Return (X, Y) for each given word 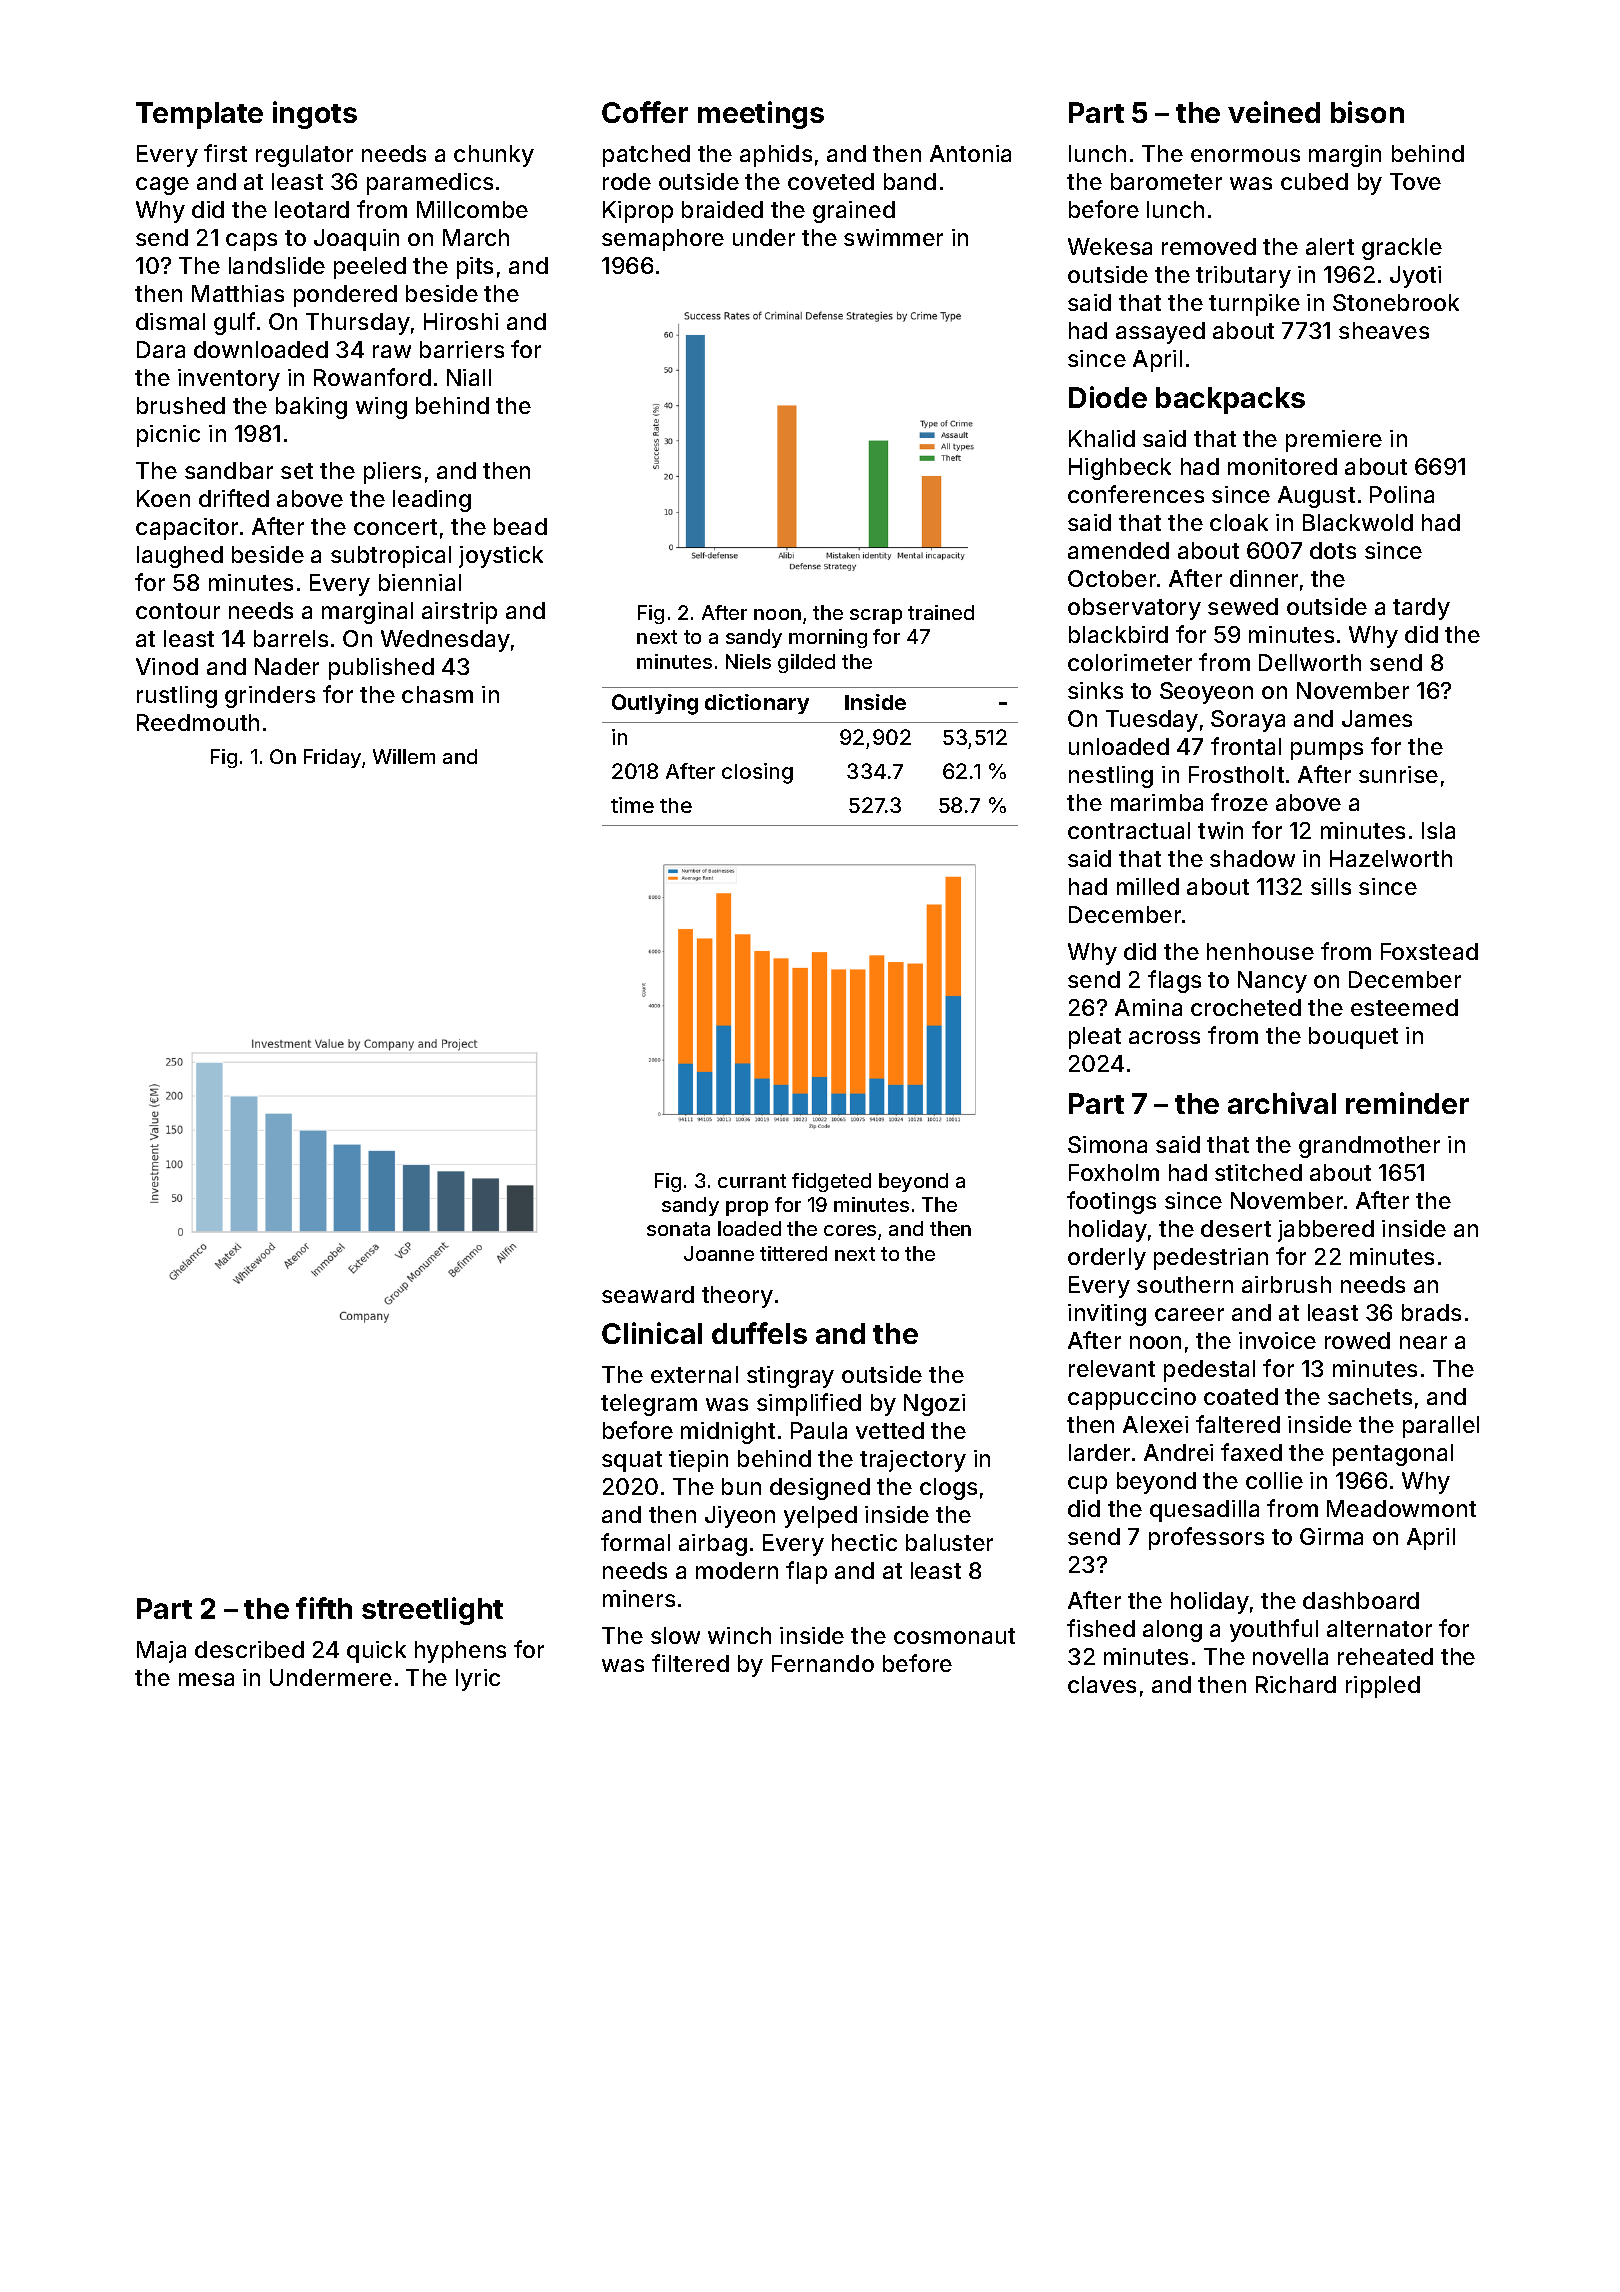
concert (395, 527)
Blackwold (1358, 522)
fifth (324, 1608)
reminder (1407, 1103)
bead (520, 526)
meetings (761, 115)
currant (752, 1181)
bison (1367, 112)
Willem (404, 756)
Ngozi (934, 1405)
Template (199, 115)
